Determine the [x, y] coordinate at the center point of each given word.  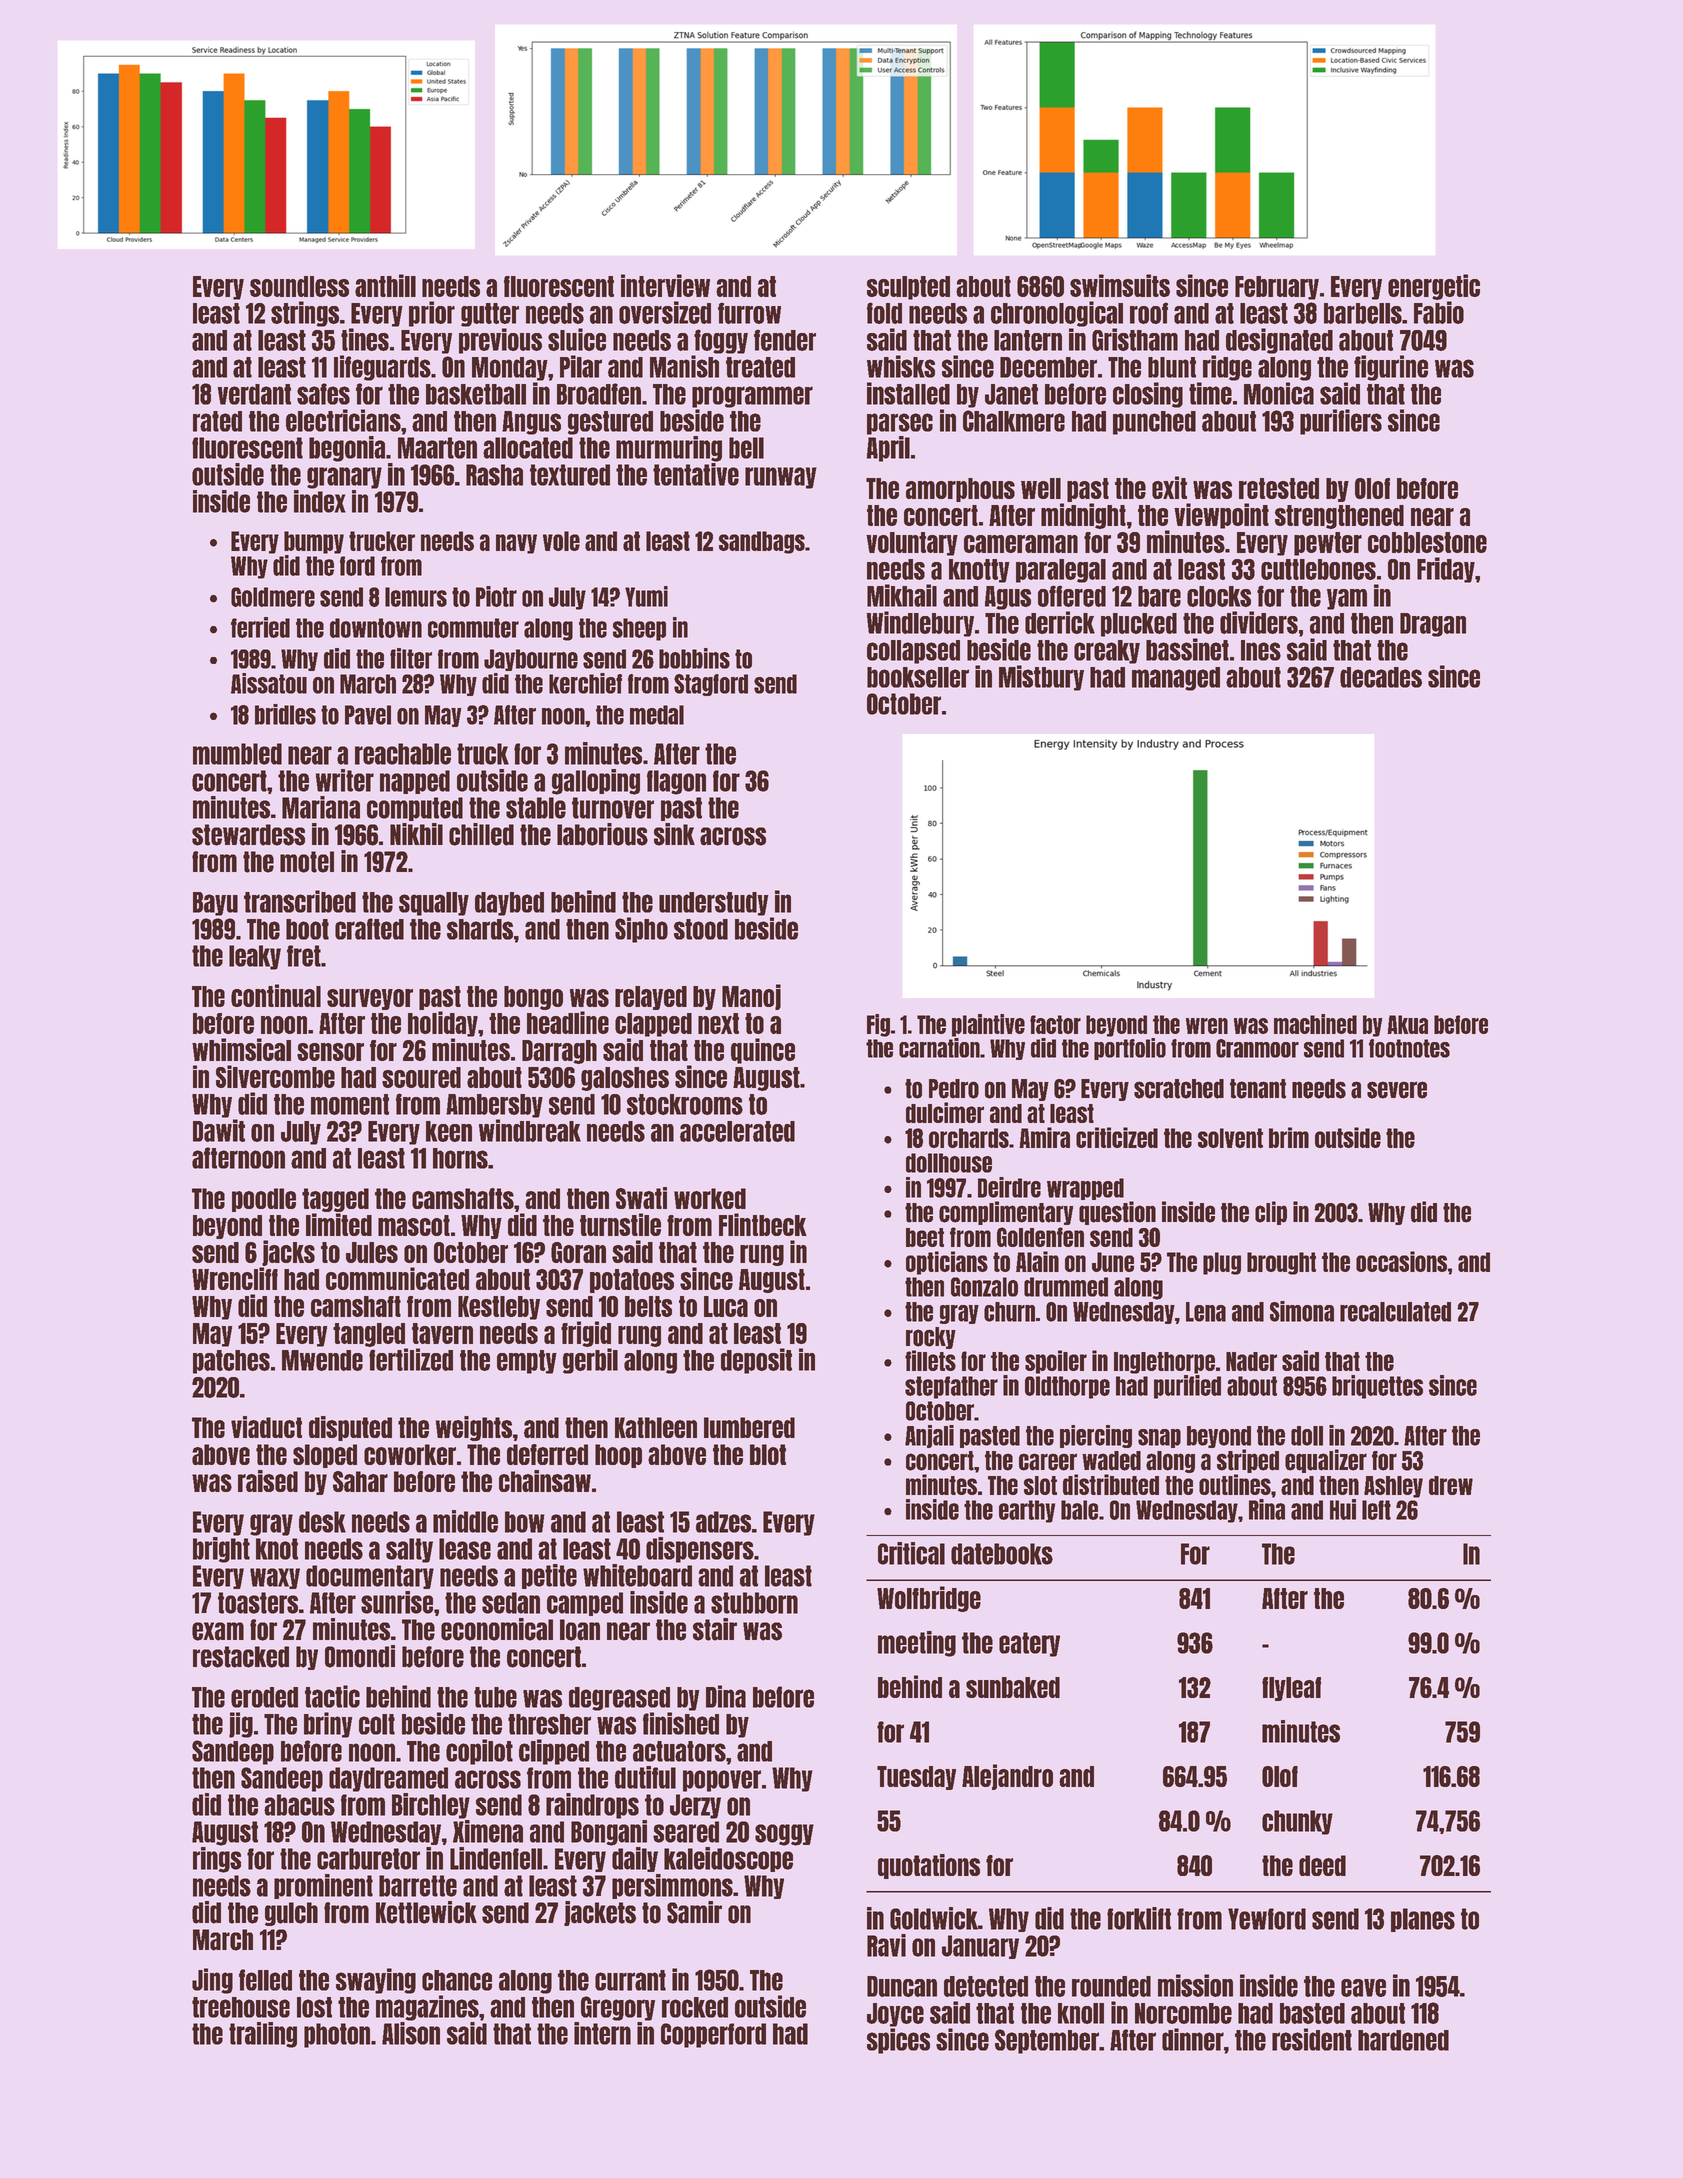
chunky [1297, 1822]
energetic [1434, 287]
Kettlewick [426, 1912]
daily [635, 1859]
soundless [299, 286]
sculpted [908, 288]
